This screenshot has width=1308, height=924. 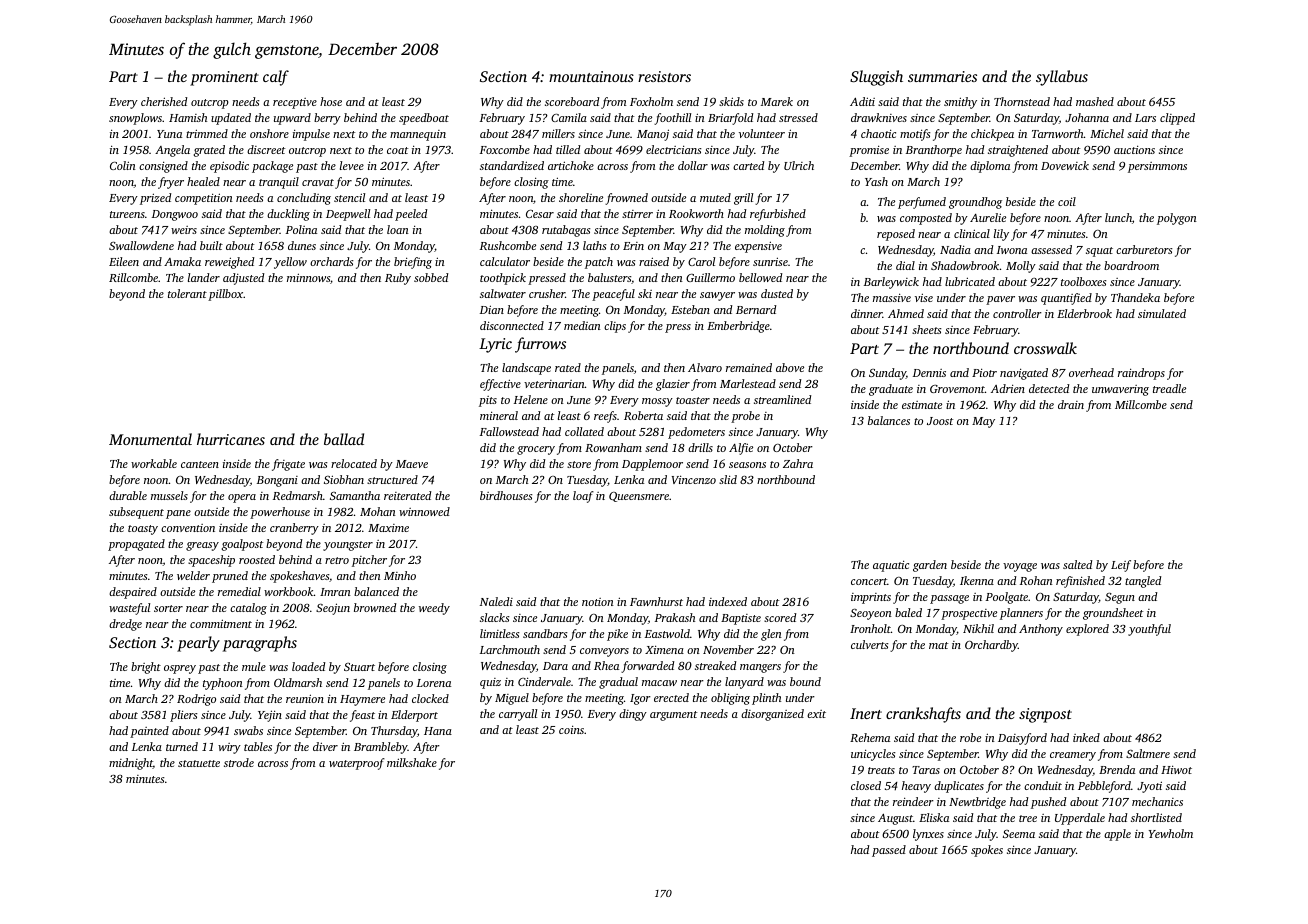 What do you see at coordinates (357, 764) in the screenshot?
I see `waterproof` at bounding box center [357, 764].
